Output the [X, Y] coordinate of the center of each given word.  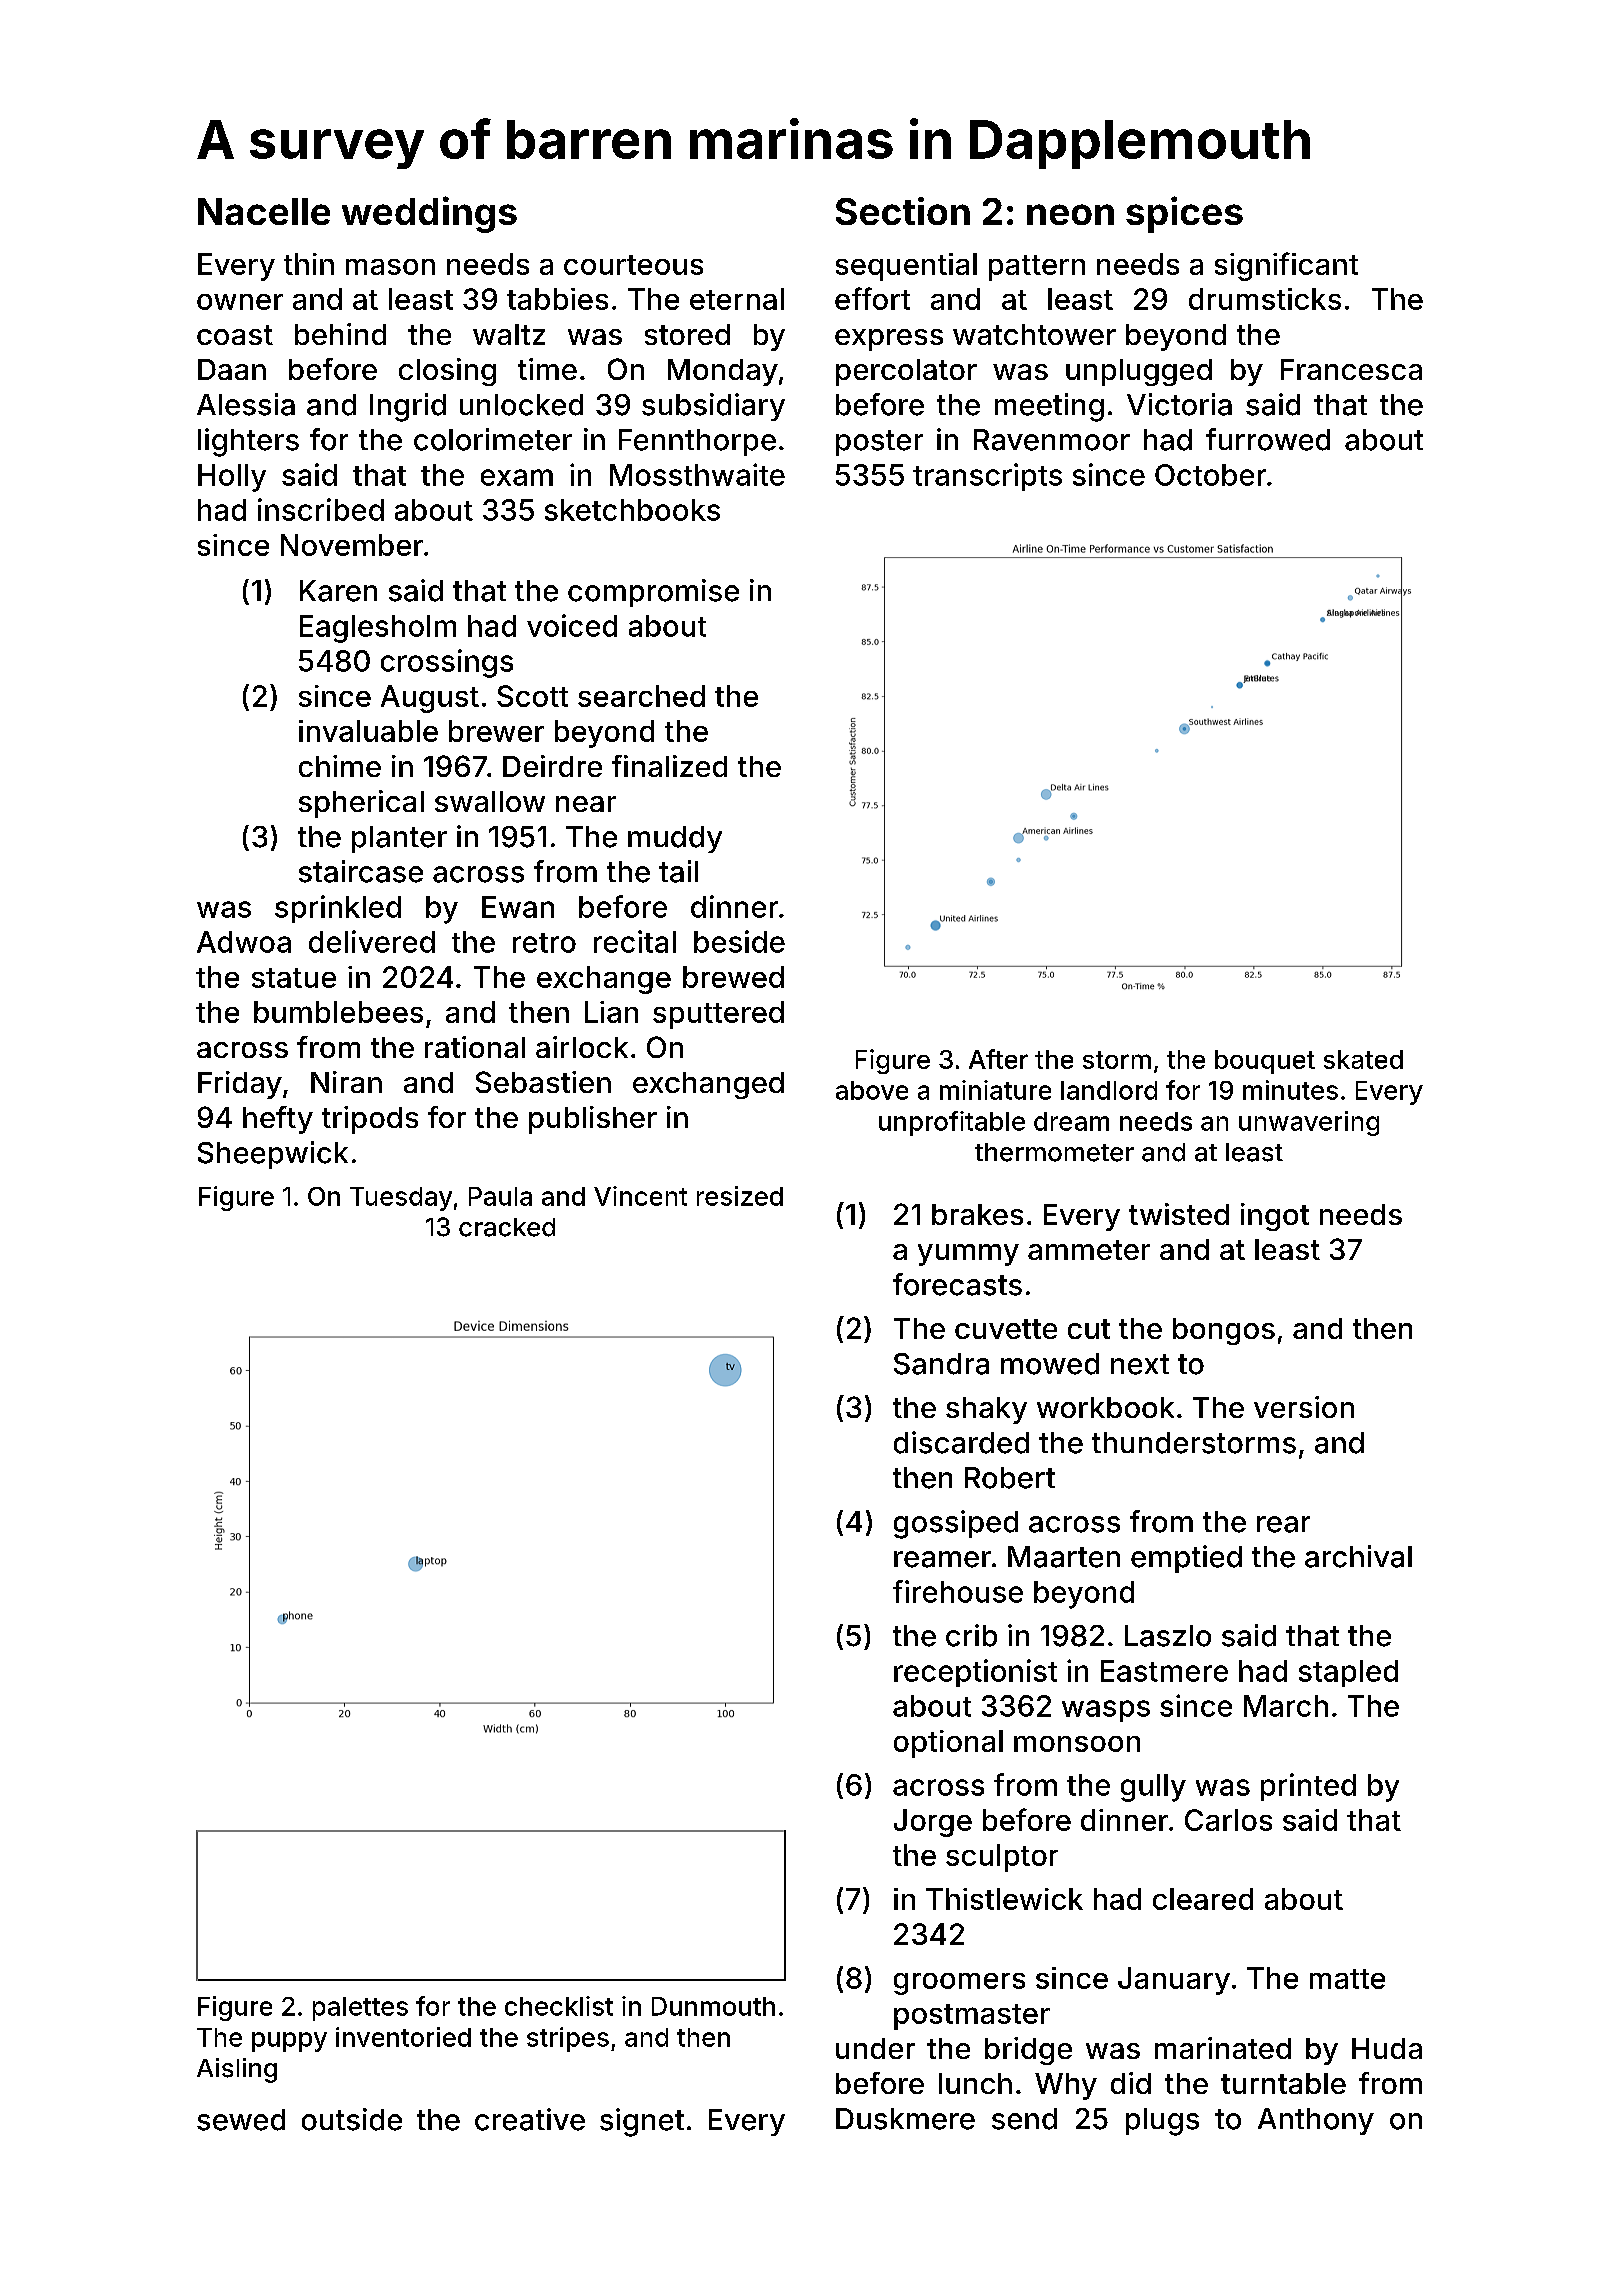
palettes [360, 2009]
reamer [942, 1559]
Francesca [1351, 369]
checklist [559, 2006]
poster [879, 443]
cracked [507, 1227]
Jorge [933, 1823]
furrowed [1268, 439]
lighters [248, 442]
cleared [1203, 1899]
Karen [338, 591]
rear [1283, 1524]
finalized [669, 766]
